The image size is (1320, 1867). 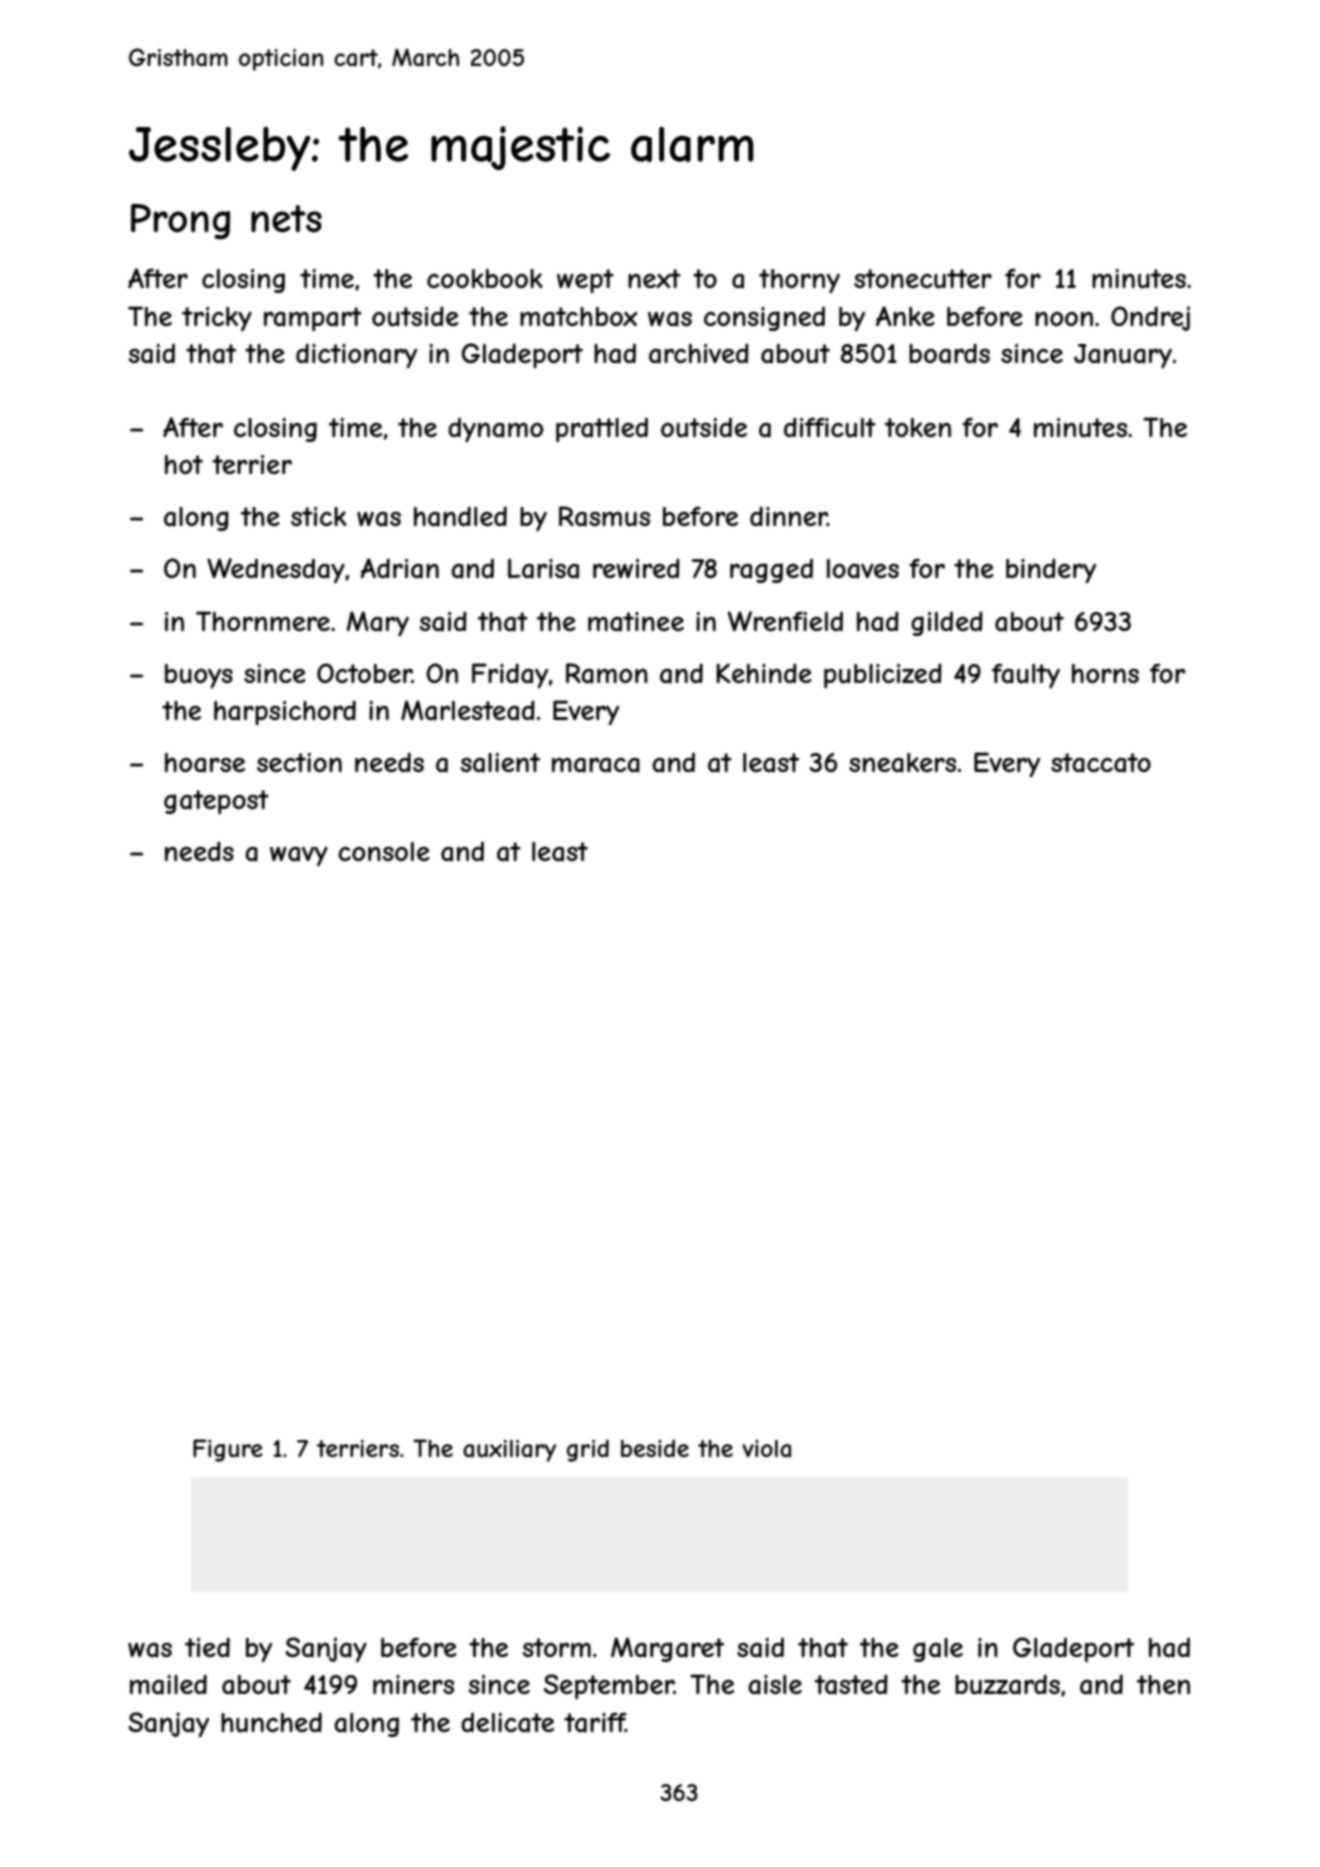 What do you see at coordinates (902, 763) in the document?
I see `sneakers` at bounding box center [902, 763].
